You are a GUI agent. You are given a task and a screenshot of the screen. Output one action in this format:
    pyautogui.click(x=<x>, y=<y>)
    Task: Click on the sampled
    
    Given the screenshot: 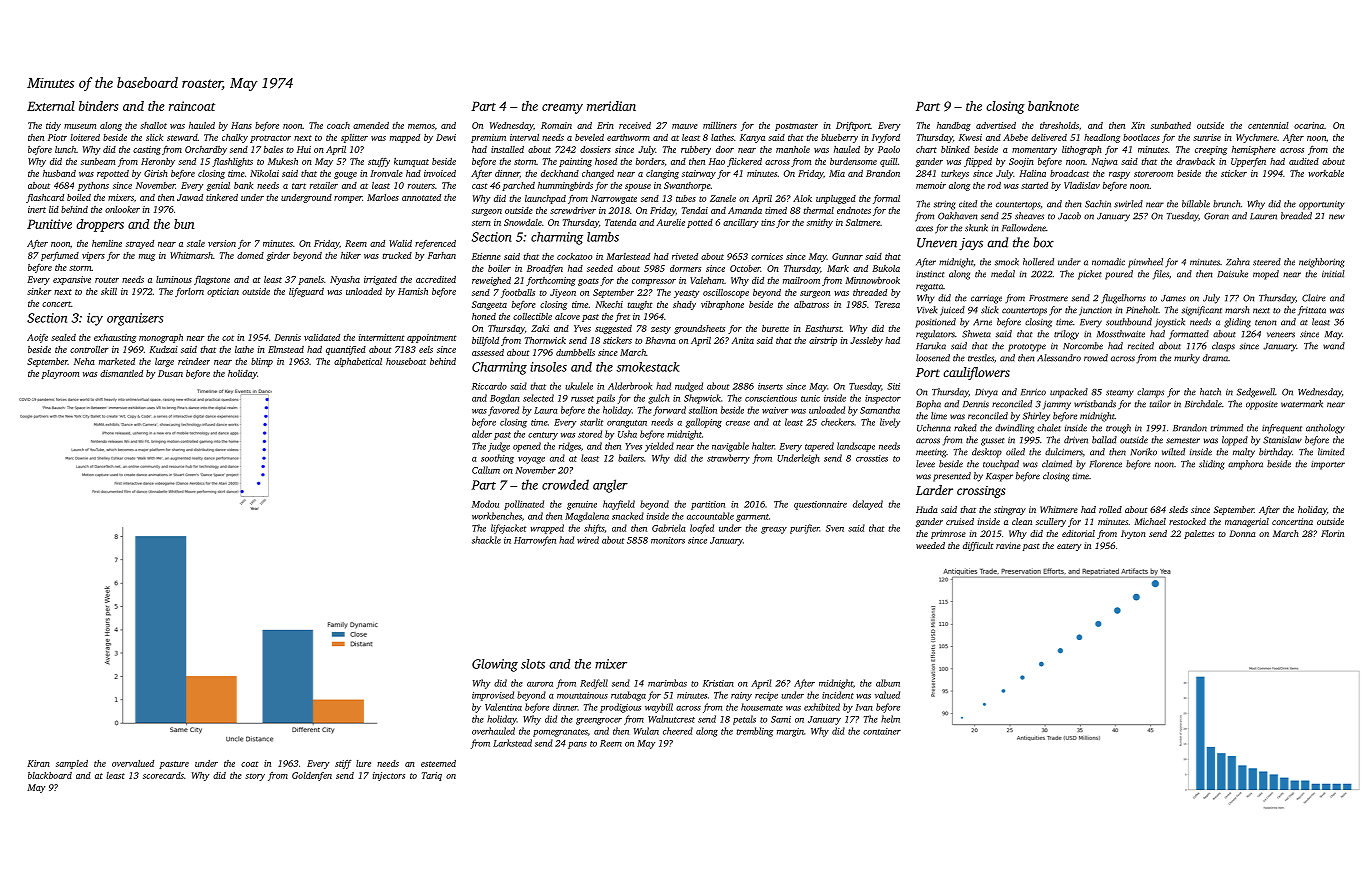 What is the action you would take?
    pyautogui.click(x=72, y=764)
